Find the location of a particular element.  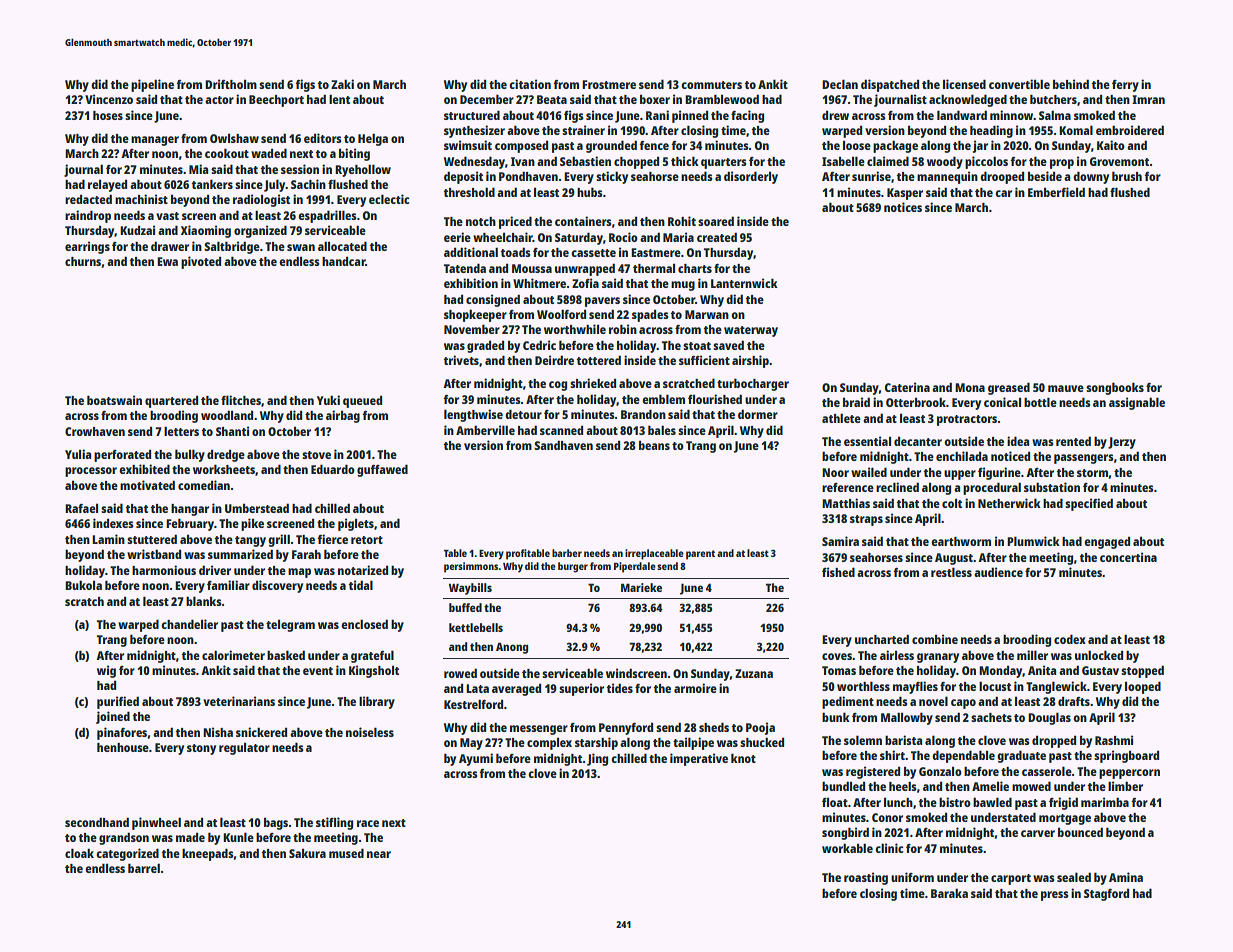

workable is located at coordinates (847, 848).
